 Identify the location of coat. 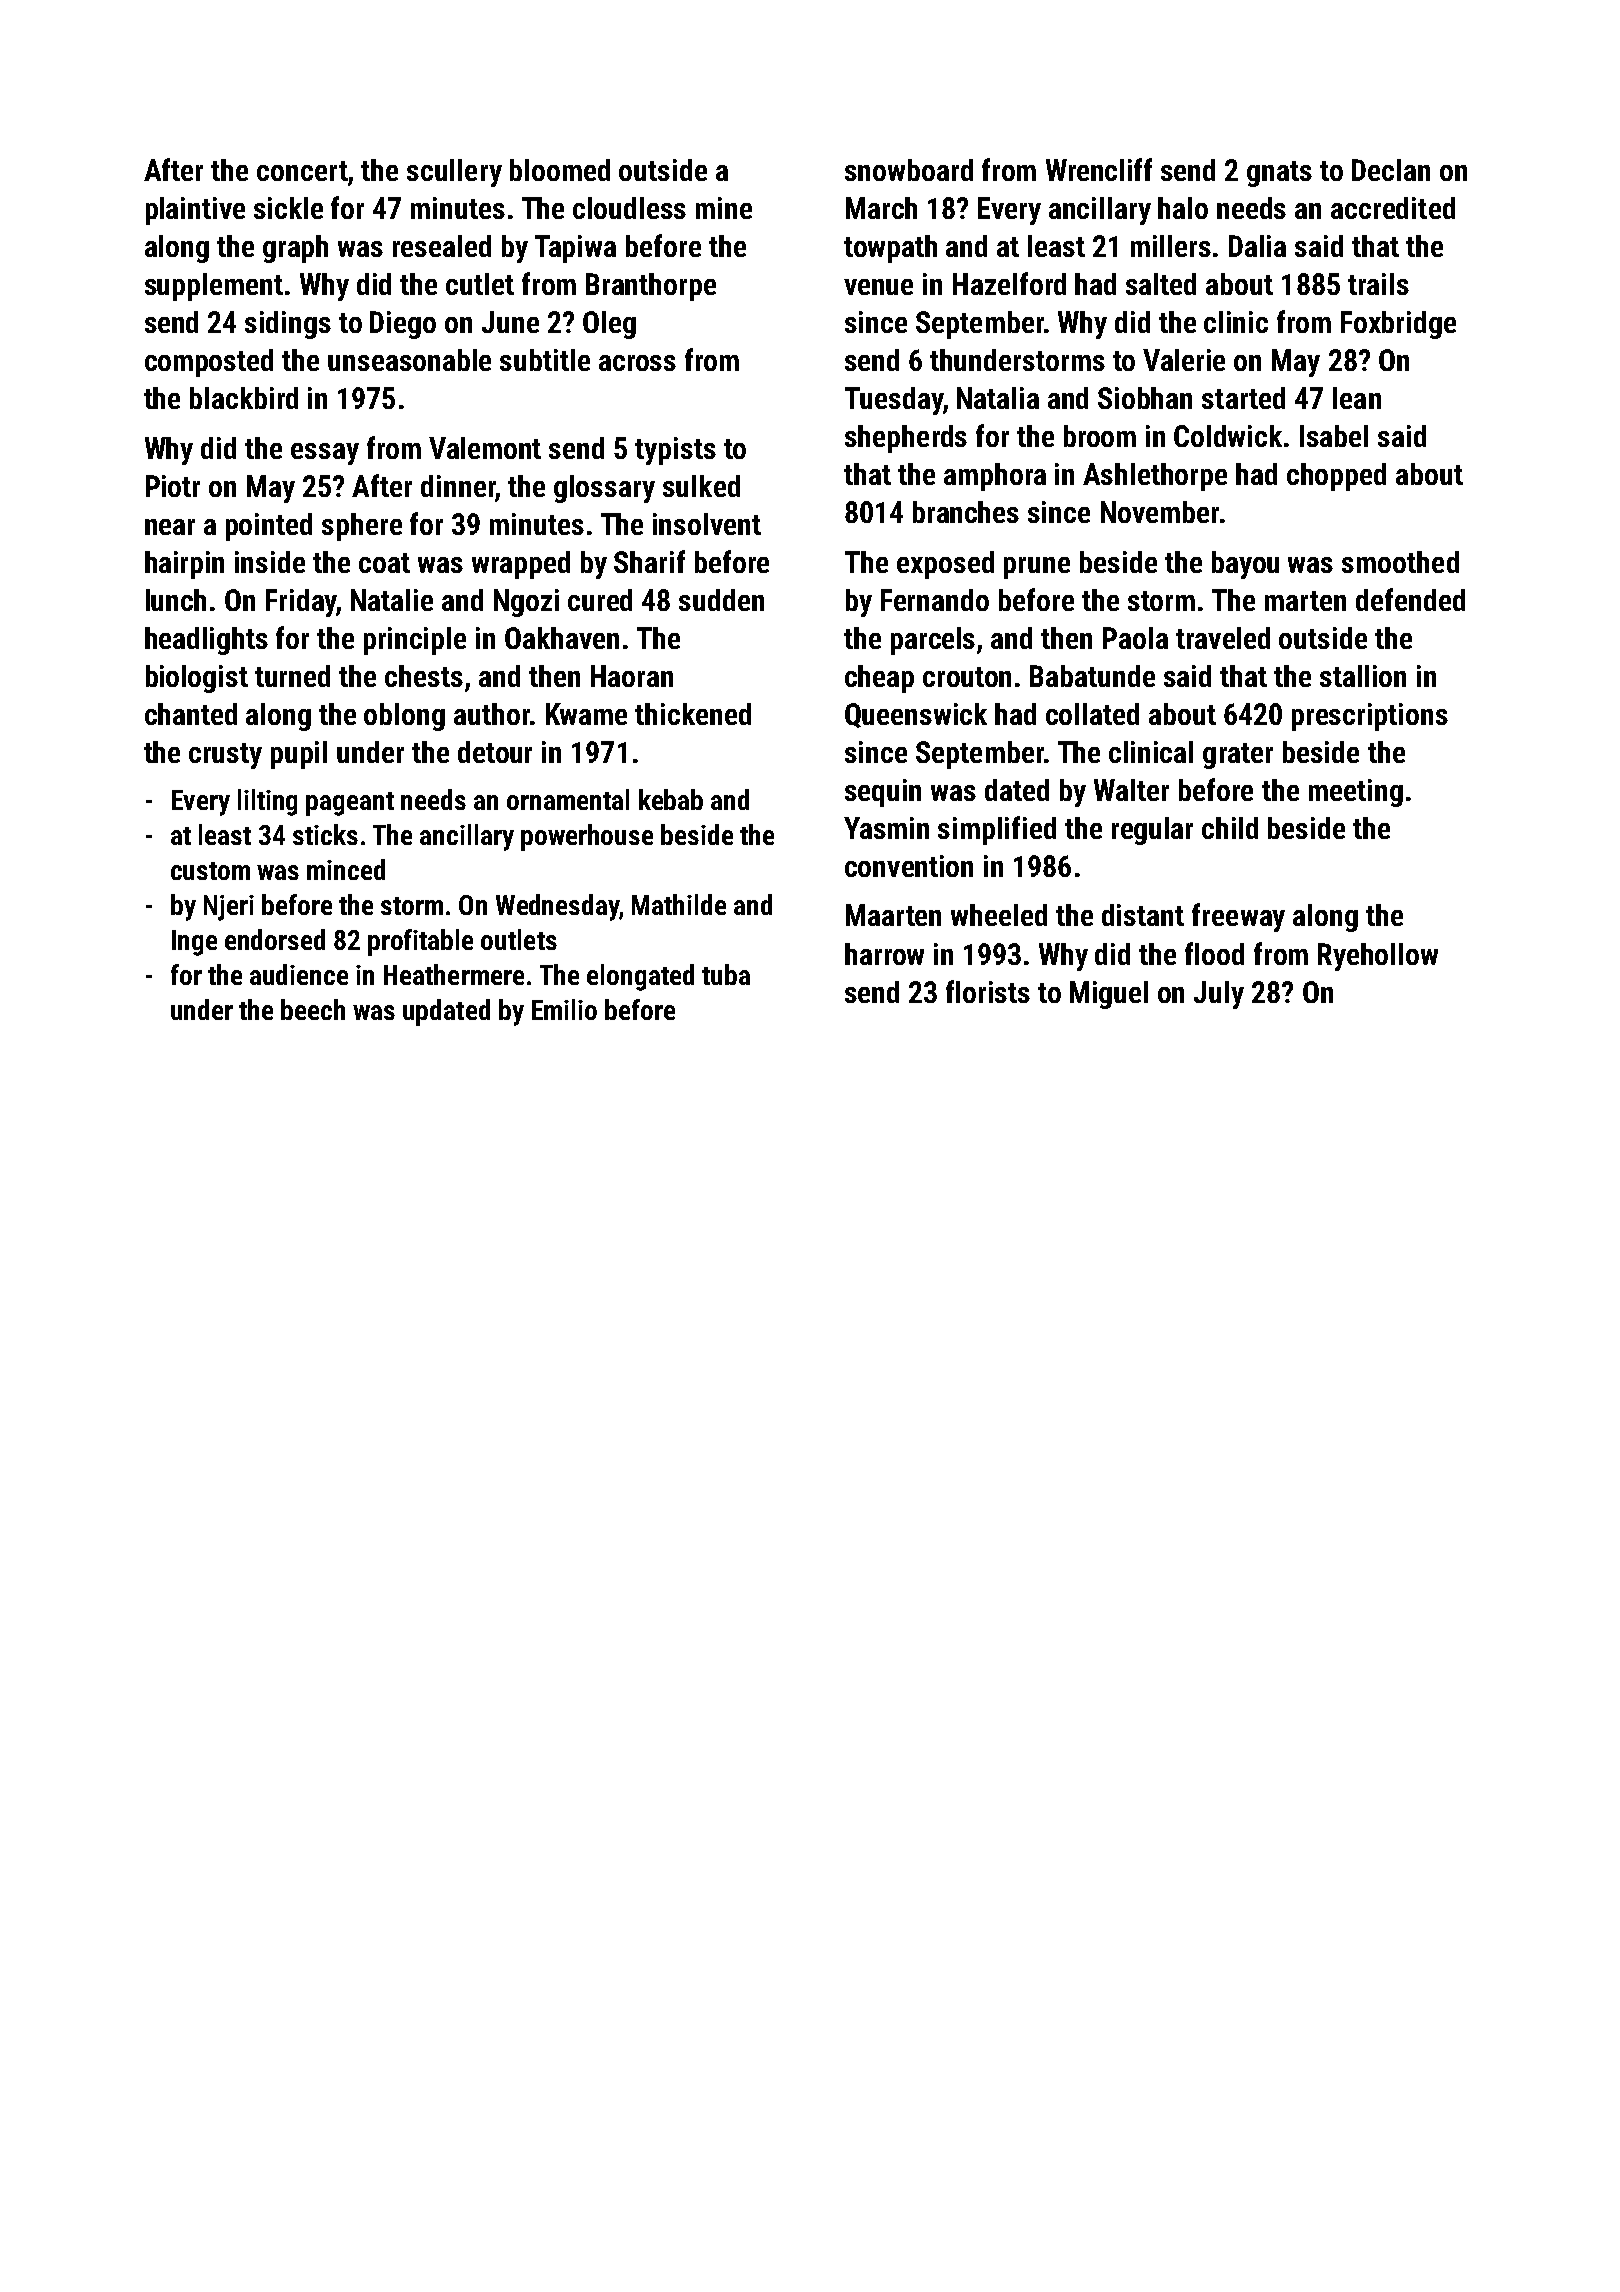
(384, 563).
